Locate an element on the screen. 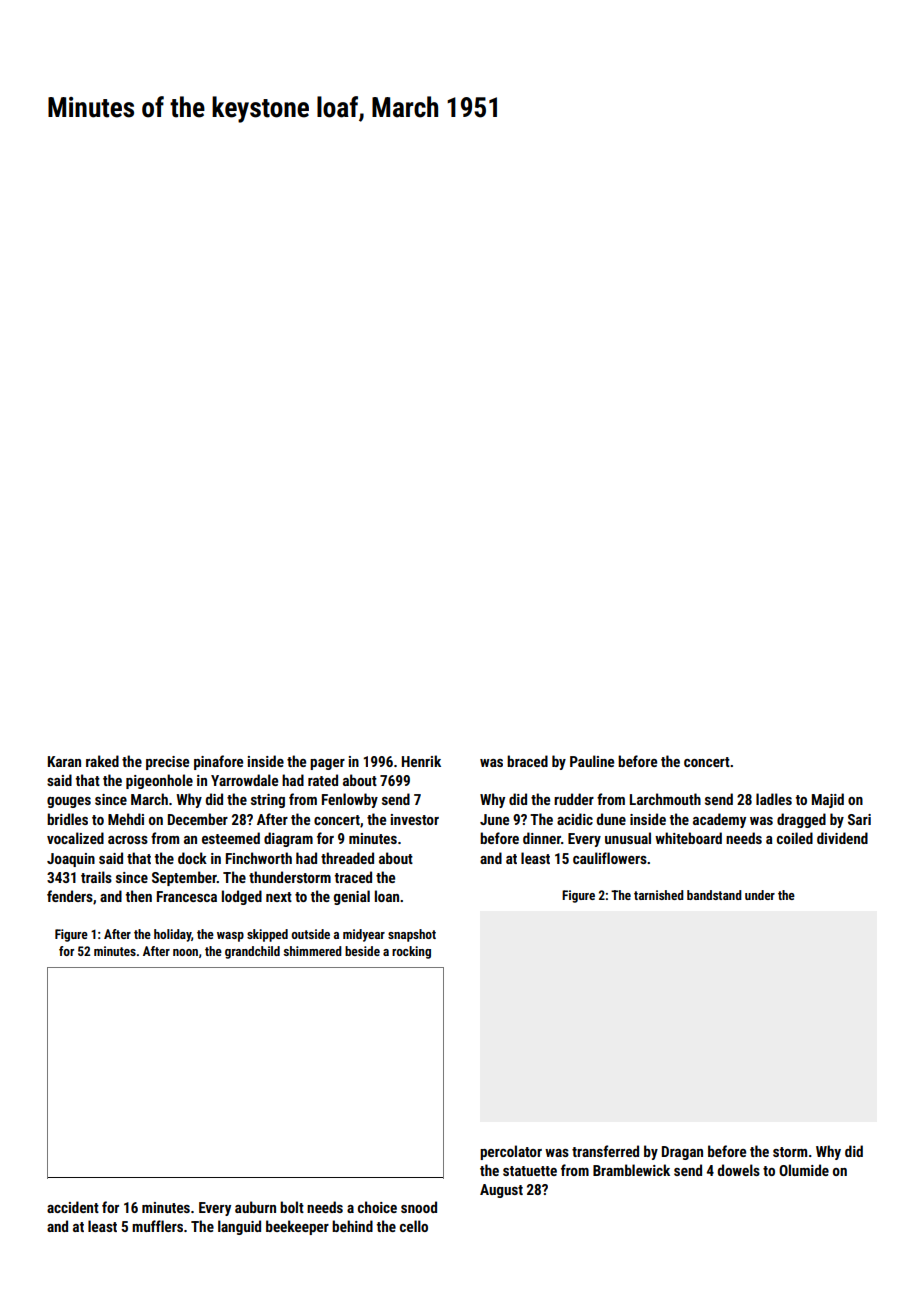 The width and height of the screenshot is (924, 1308). tarnished is located at coordinates (659, 895).
